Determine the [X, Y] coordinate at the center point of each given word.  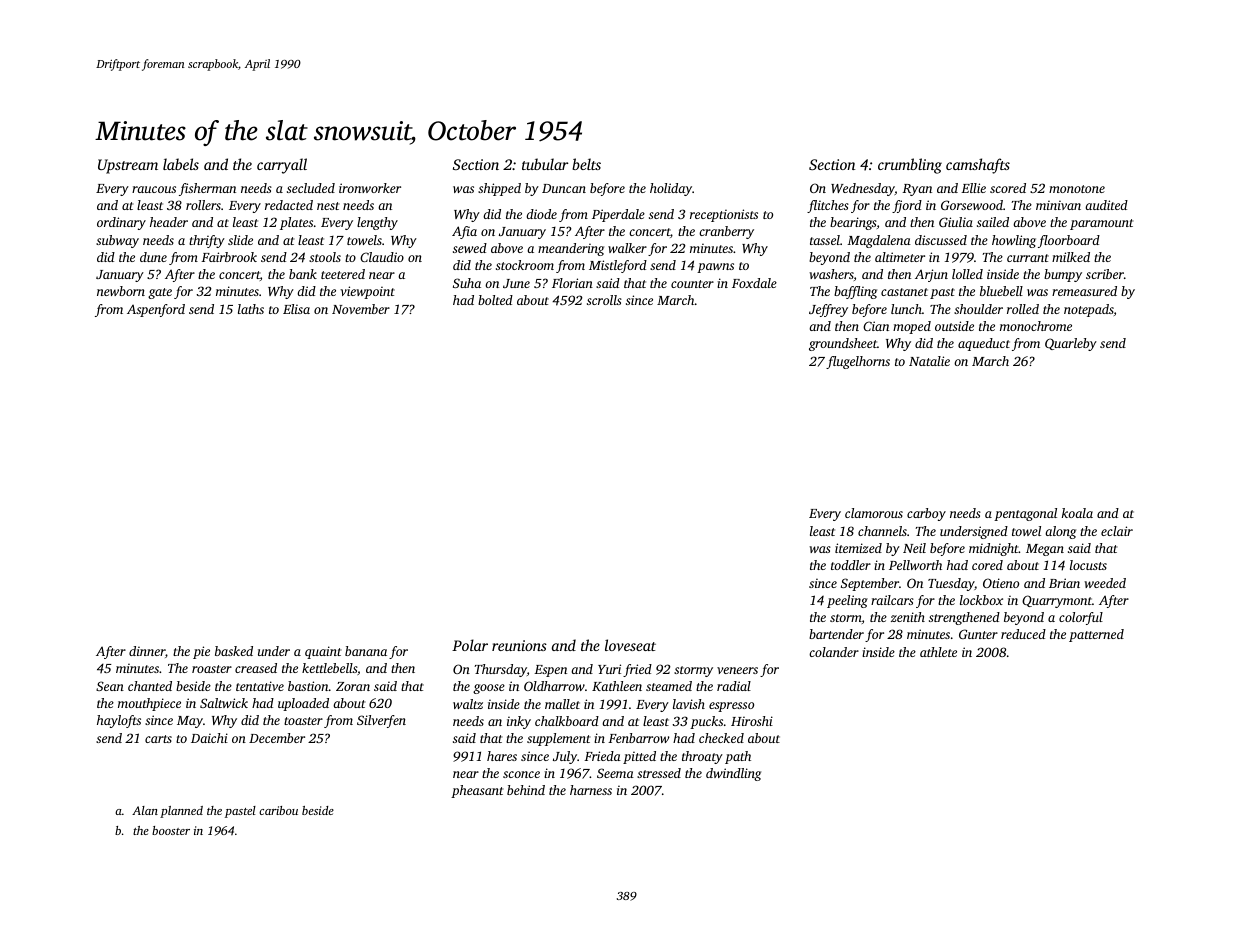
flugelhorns [858, 362]
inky [519, 722]
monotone [1077, 189]
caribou [278, 810]
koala [1077, 513]
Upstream [128, 166]
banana [366, 651]
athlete [938, 652]
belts [586, 164]
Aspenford [156, 310]
